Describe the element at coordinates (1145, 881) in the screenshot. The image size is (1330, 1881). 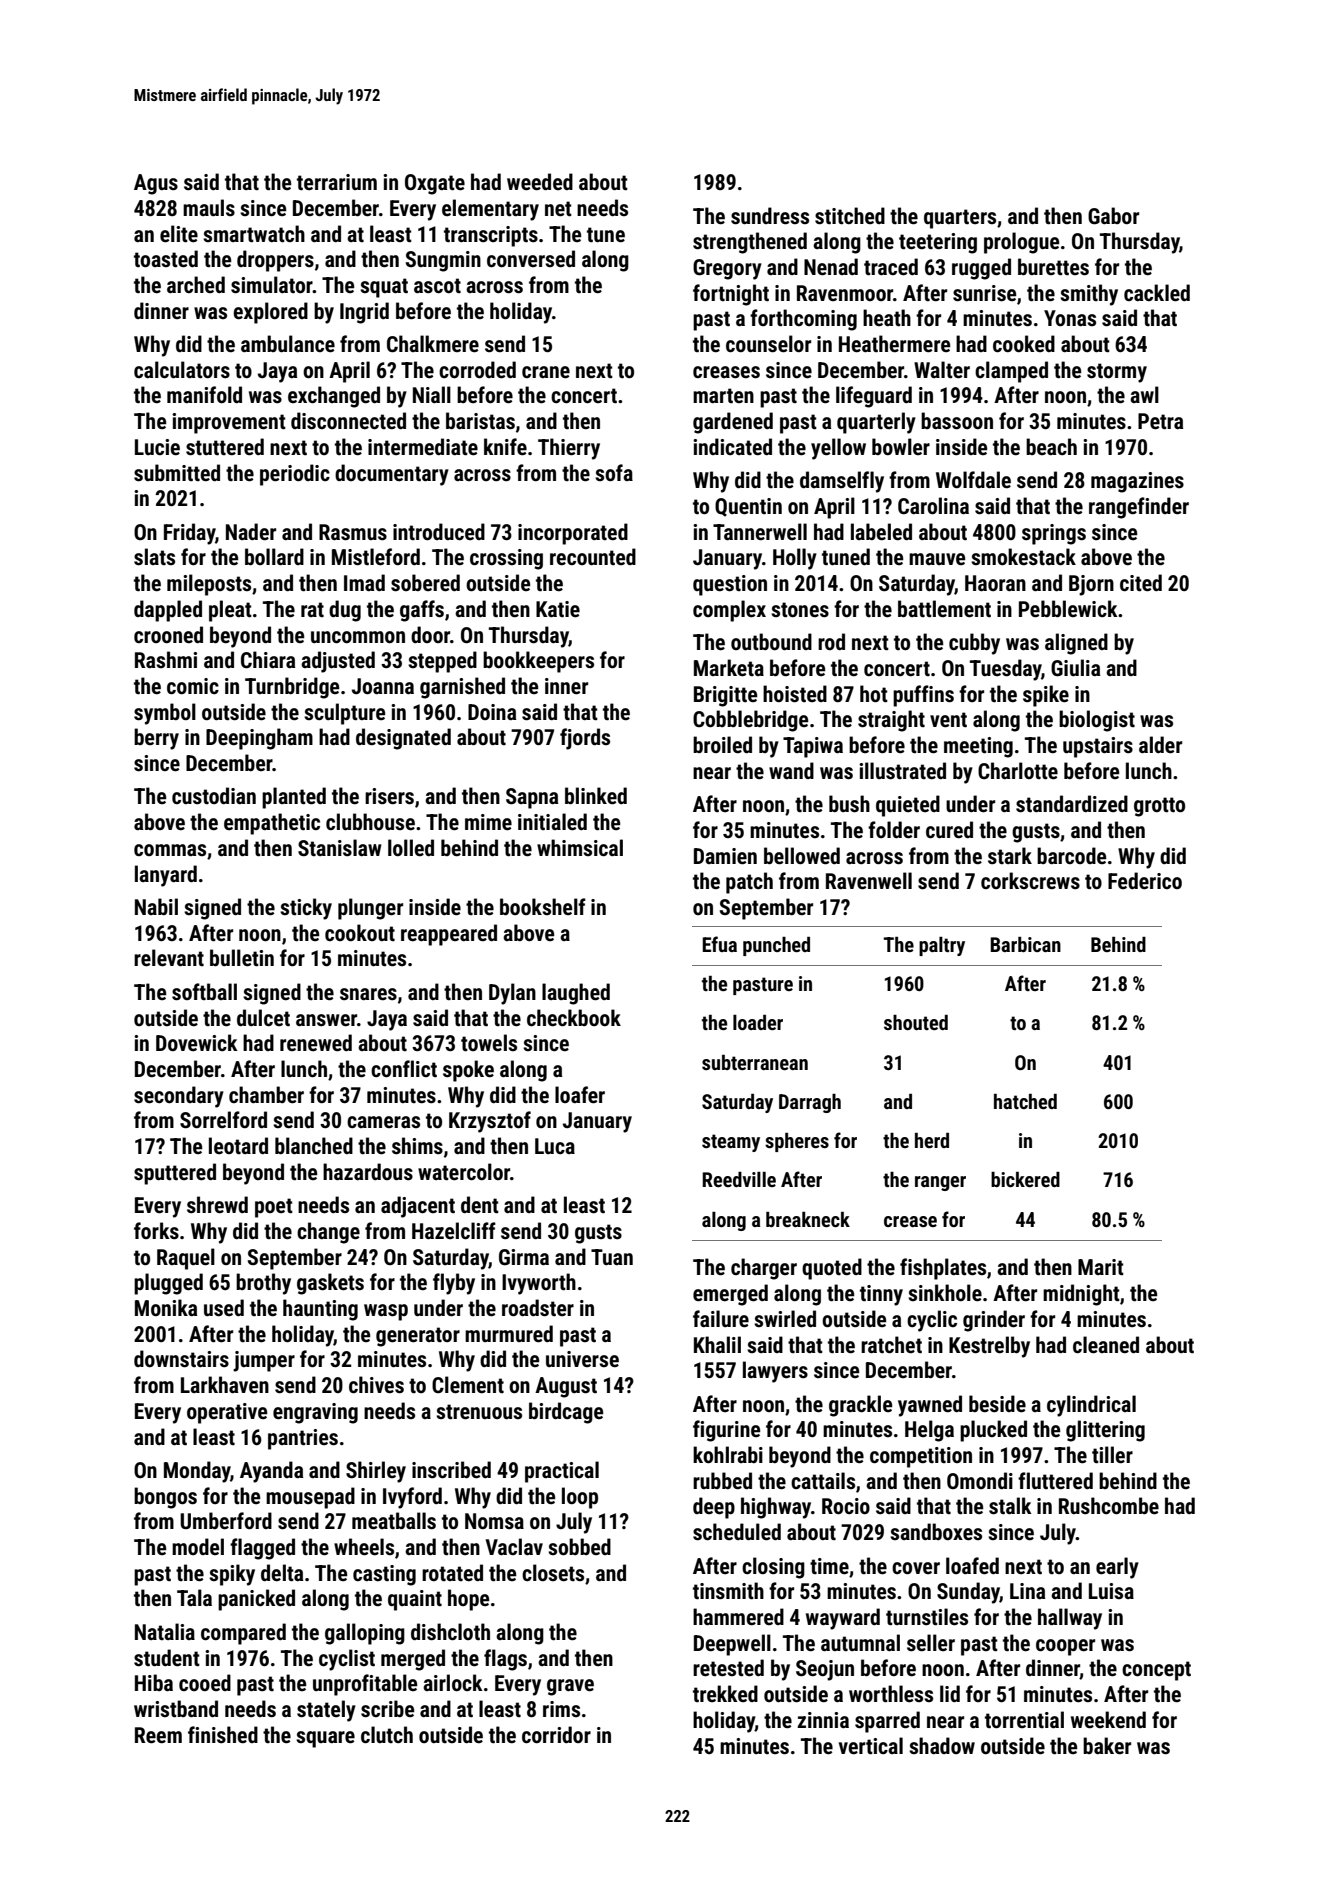
I see `Federico` at that location.
